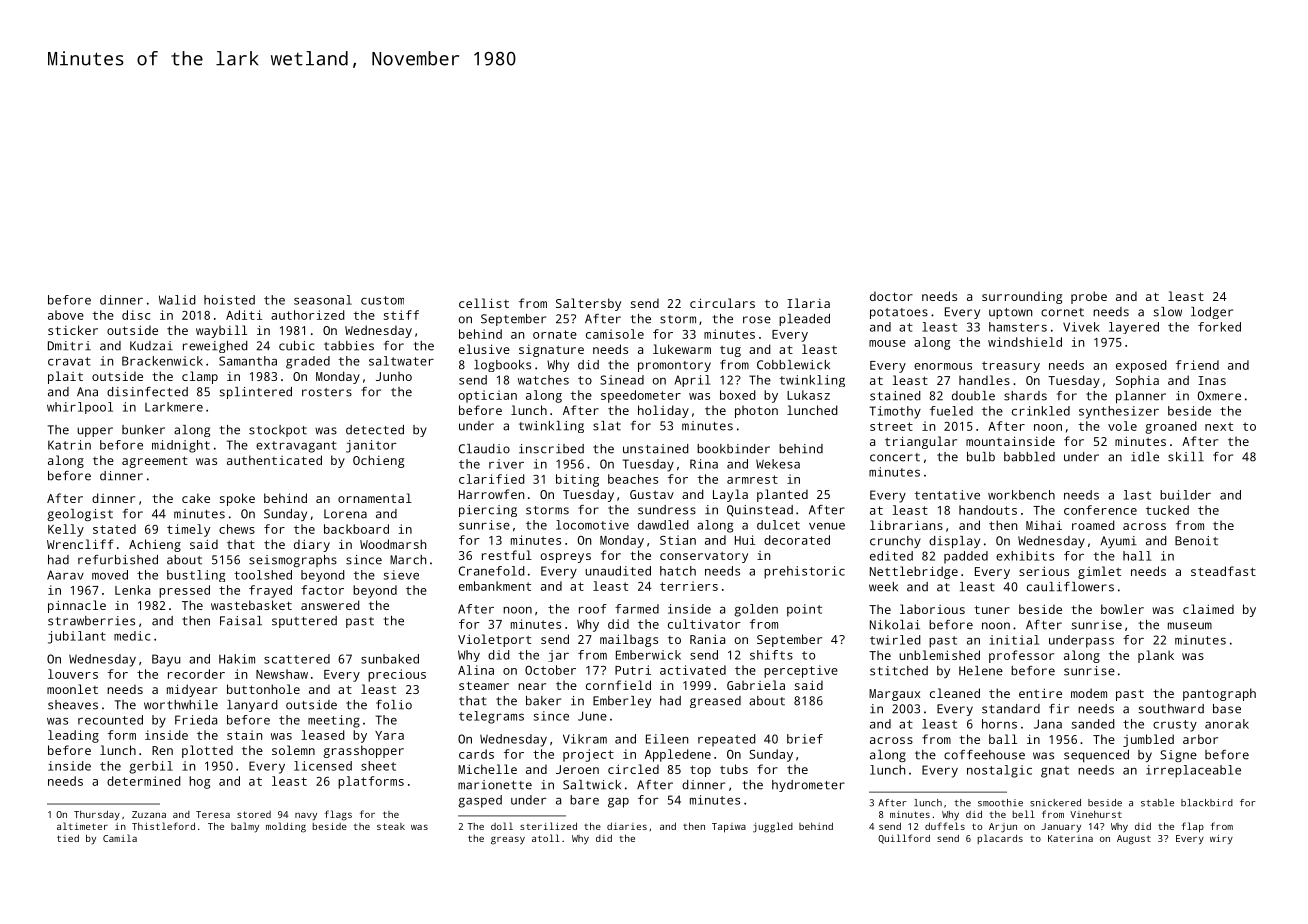 The image size is (1308, 924). I want to click on probe, so click(1089, 297).
